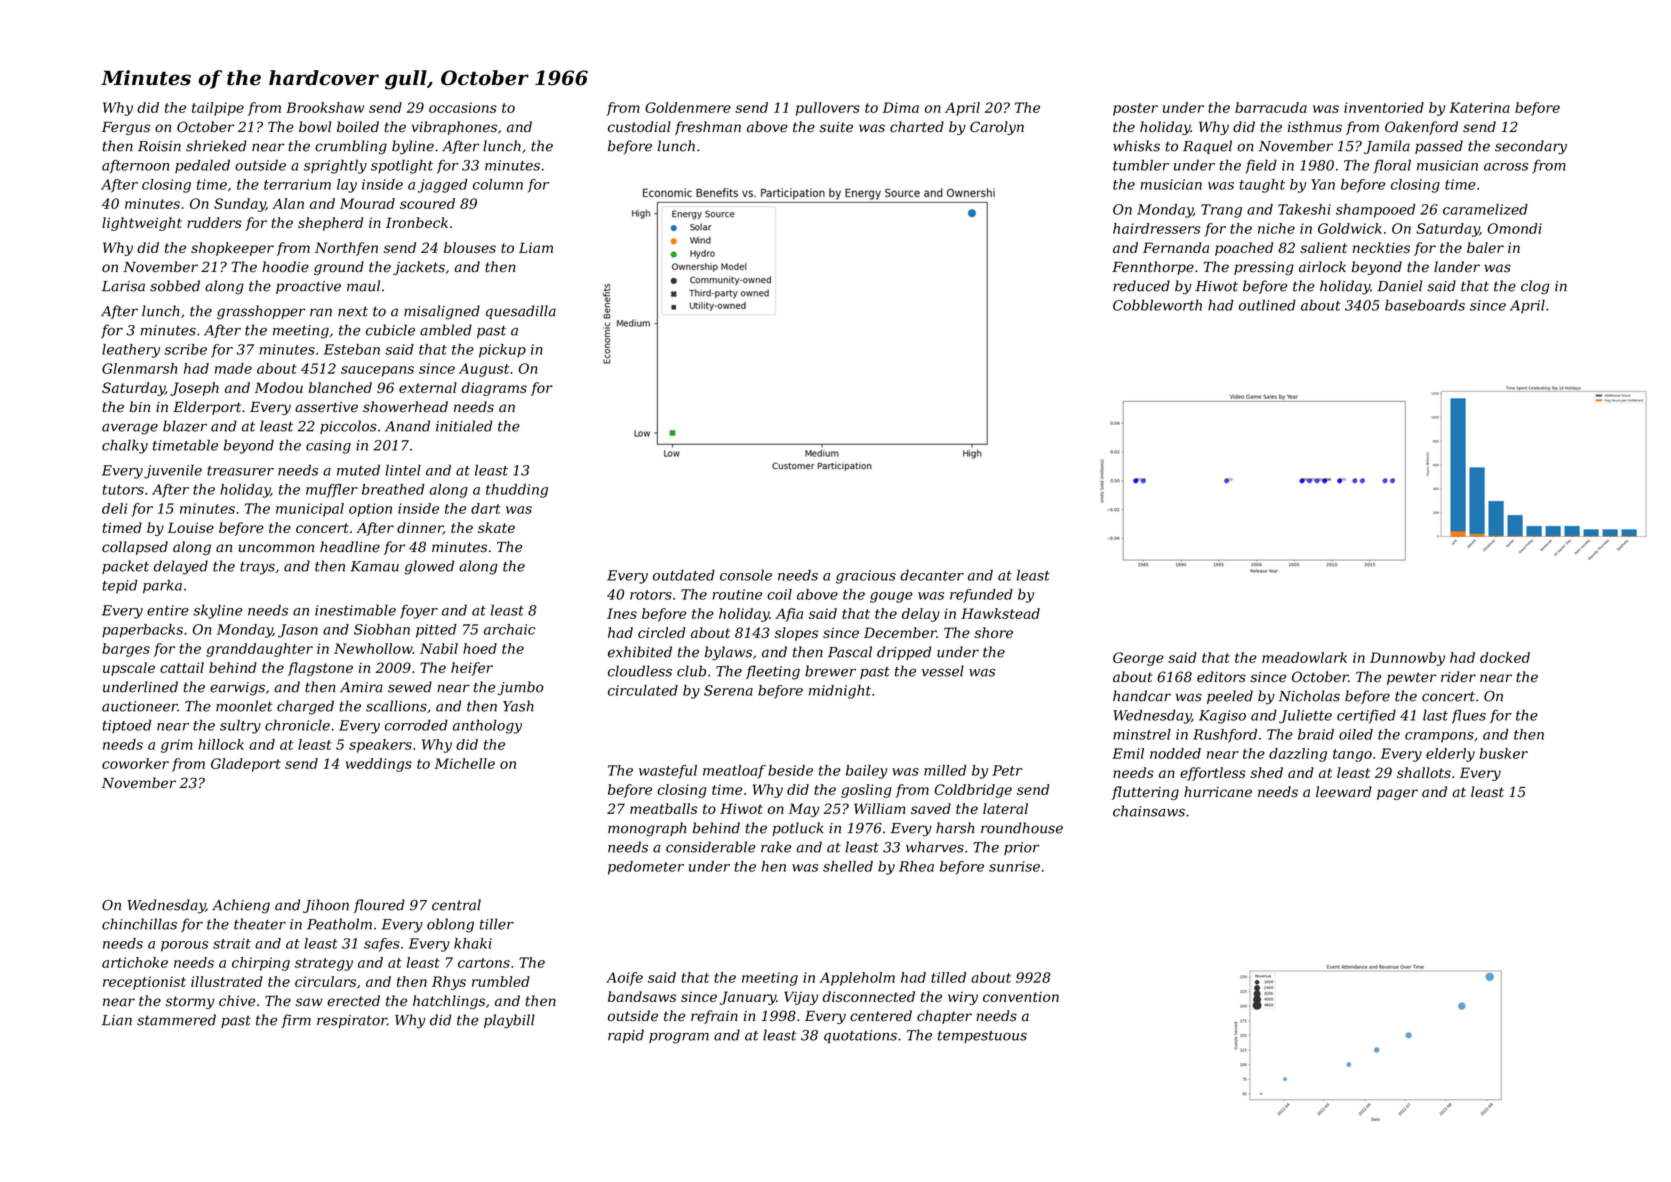  What do you see at coordinates (798, 829) in the screenshot?
I see `potluck` at bounding box center [798, 829].
